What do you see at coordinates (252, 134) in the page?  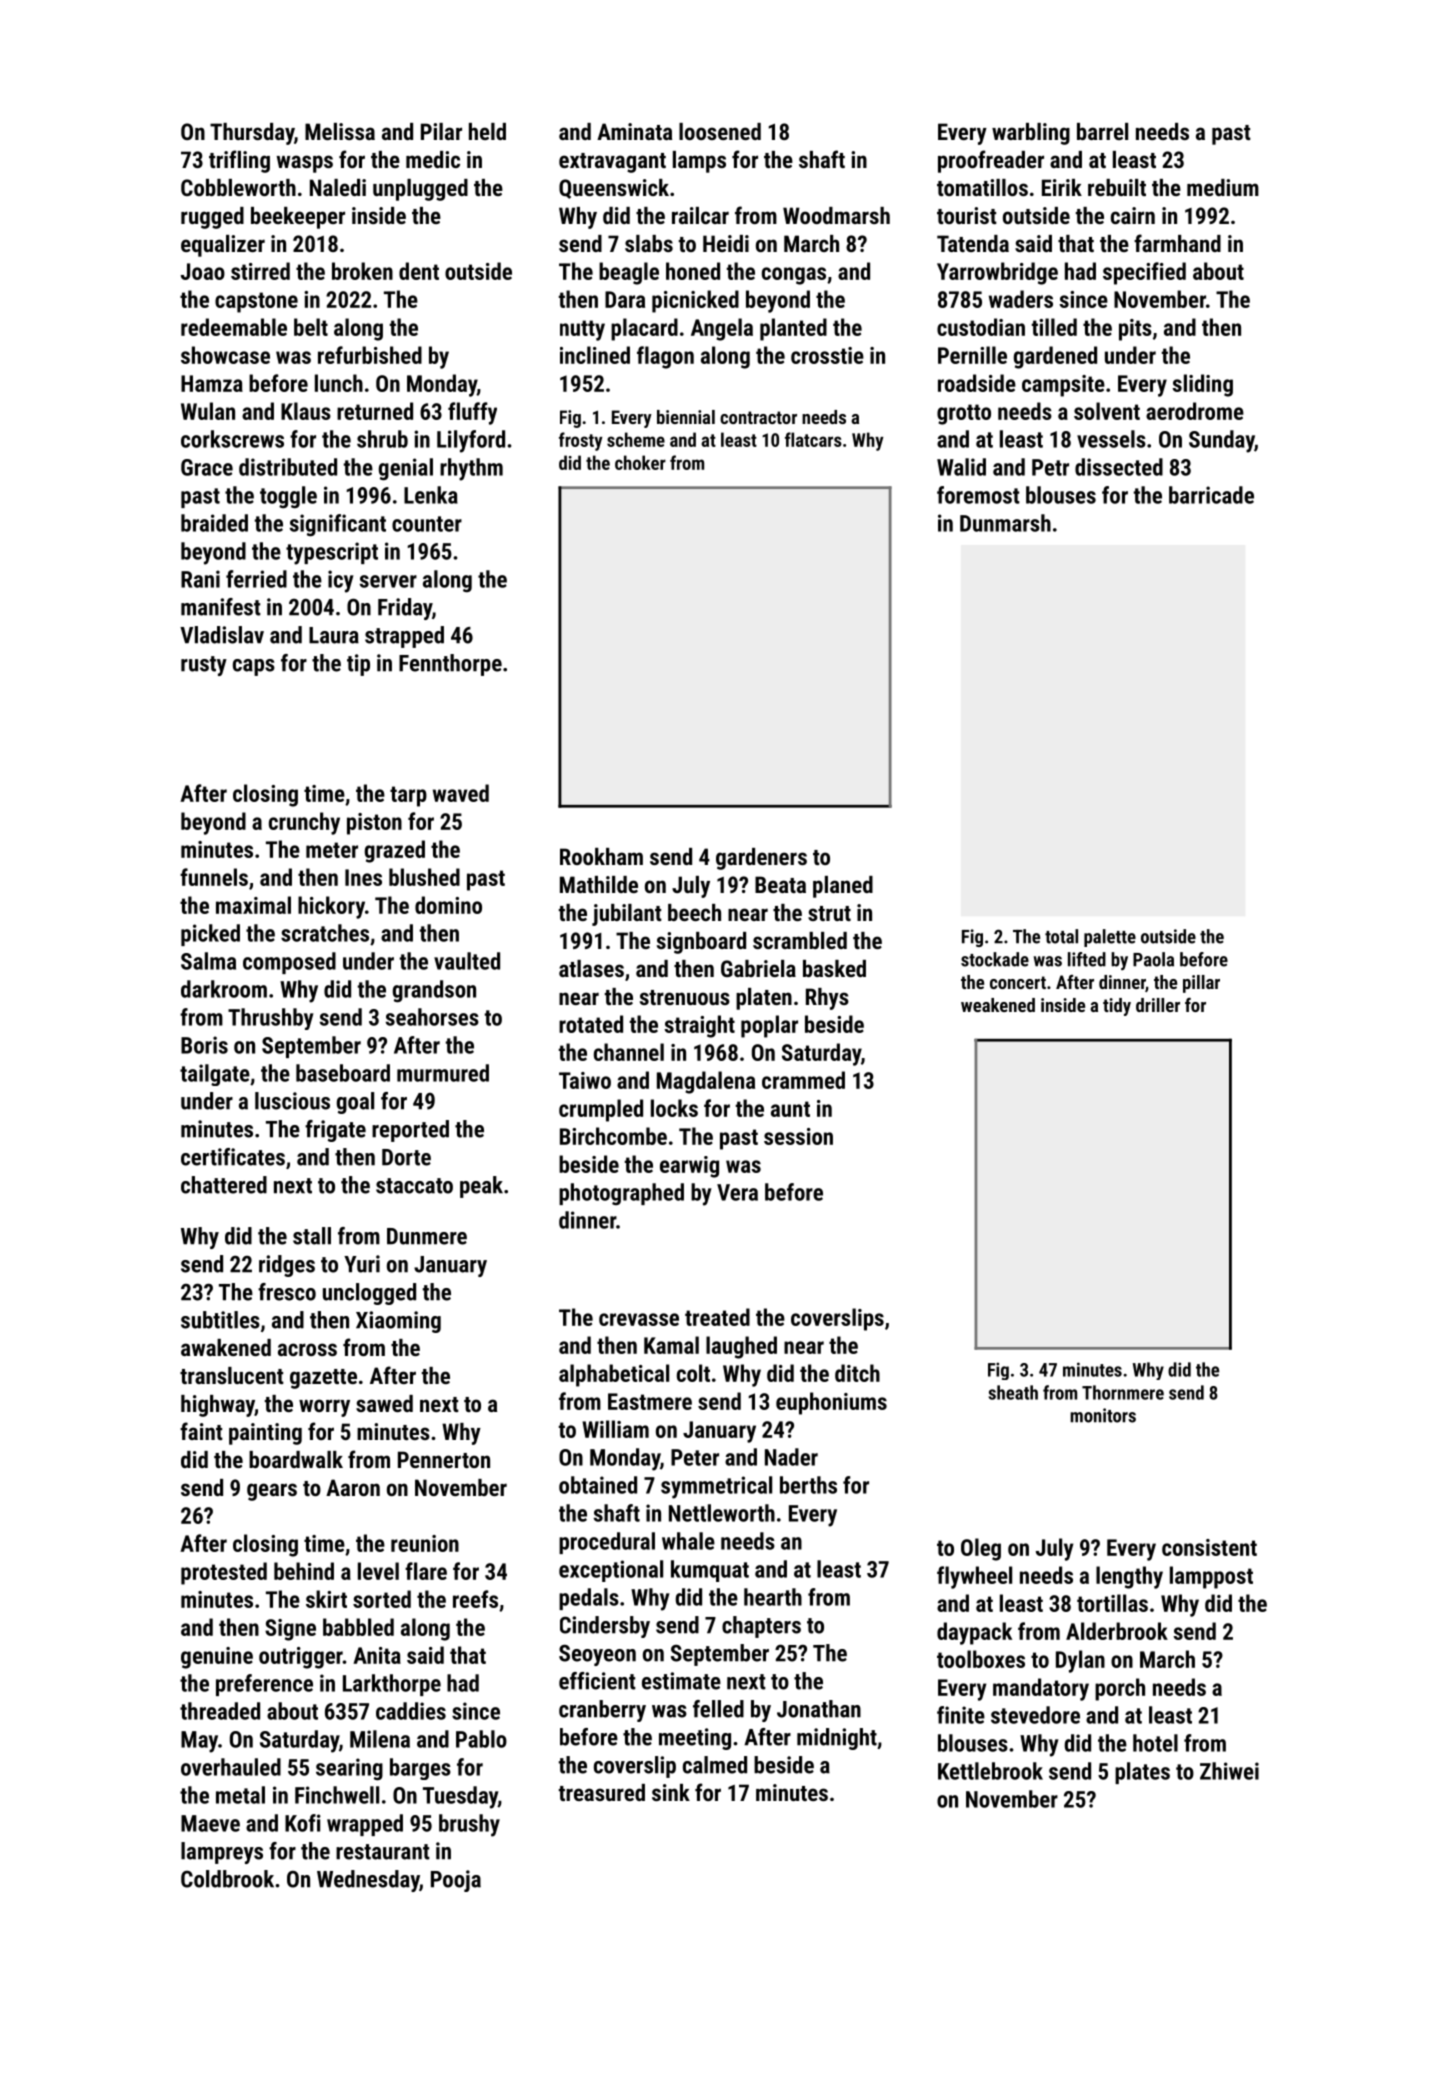 I see `Thursday` at bounding box center [252, 134].
